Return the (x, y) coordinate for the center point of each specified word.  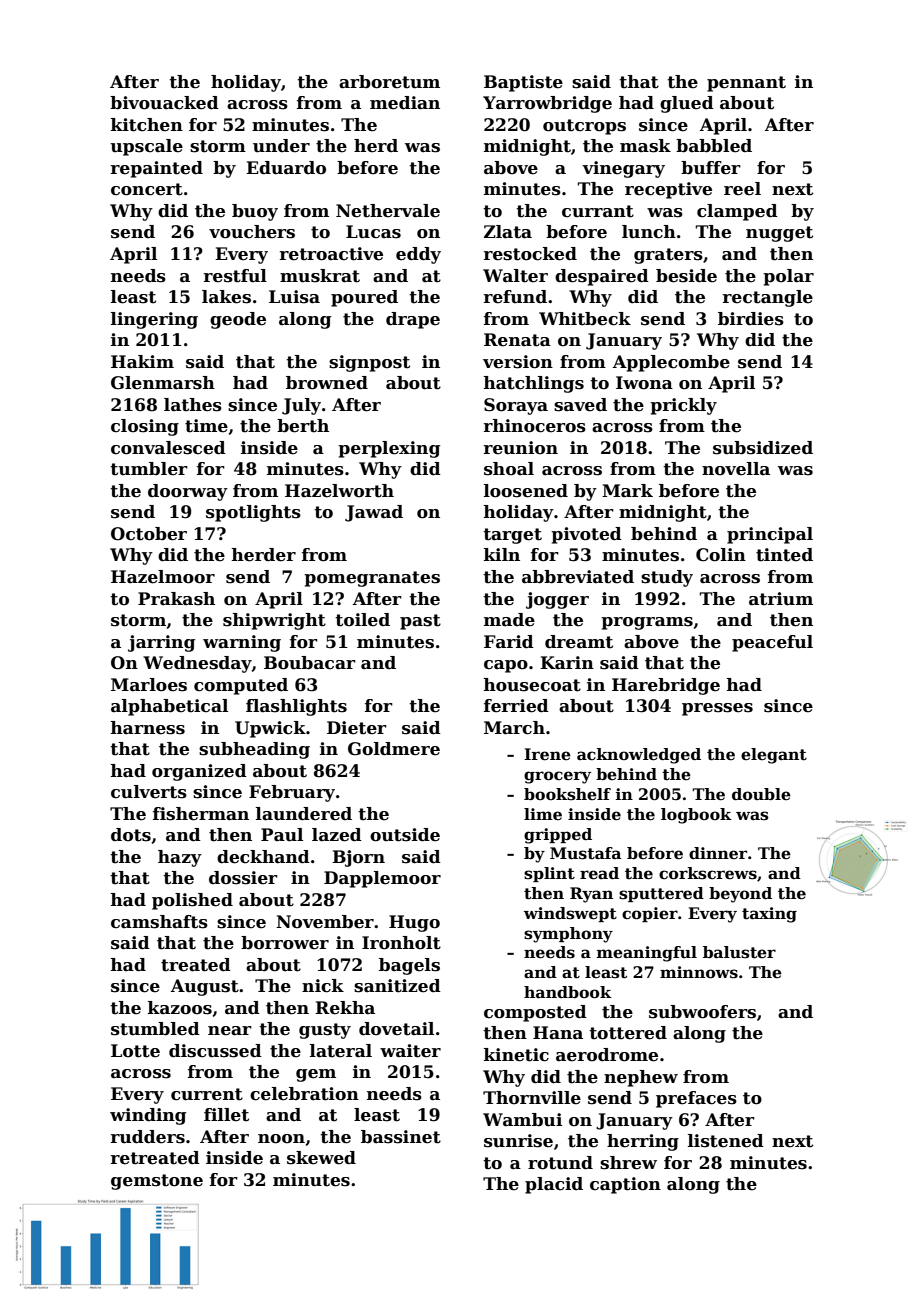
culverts (149, 792)
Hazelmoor (163, 577)
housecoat (532, 685)
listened (726, 1141)
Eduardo (286, 168)
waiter (410, 1051)
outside (405, 835)
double (761, 794)
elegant (774, 756)
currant (598, 211)
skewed (321, 1158)
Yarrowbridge (547, 104)
